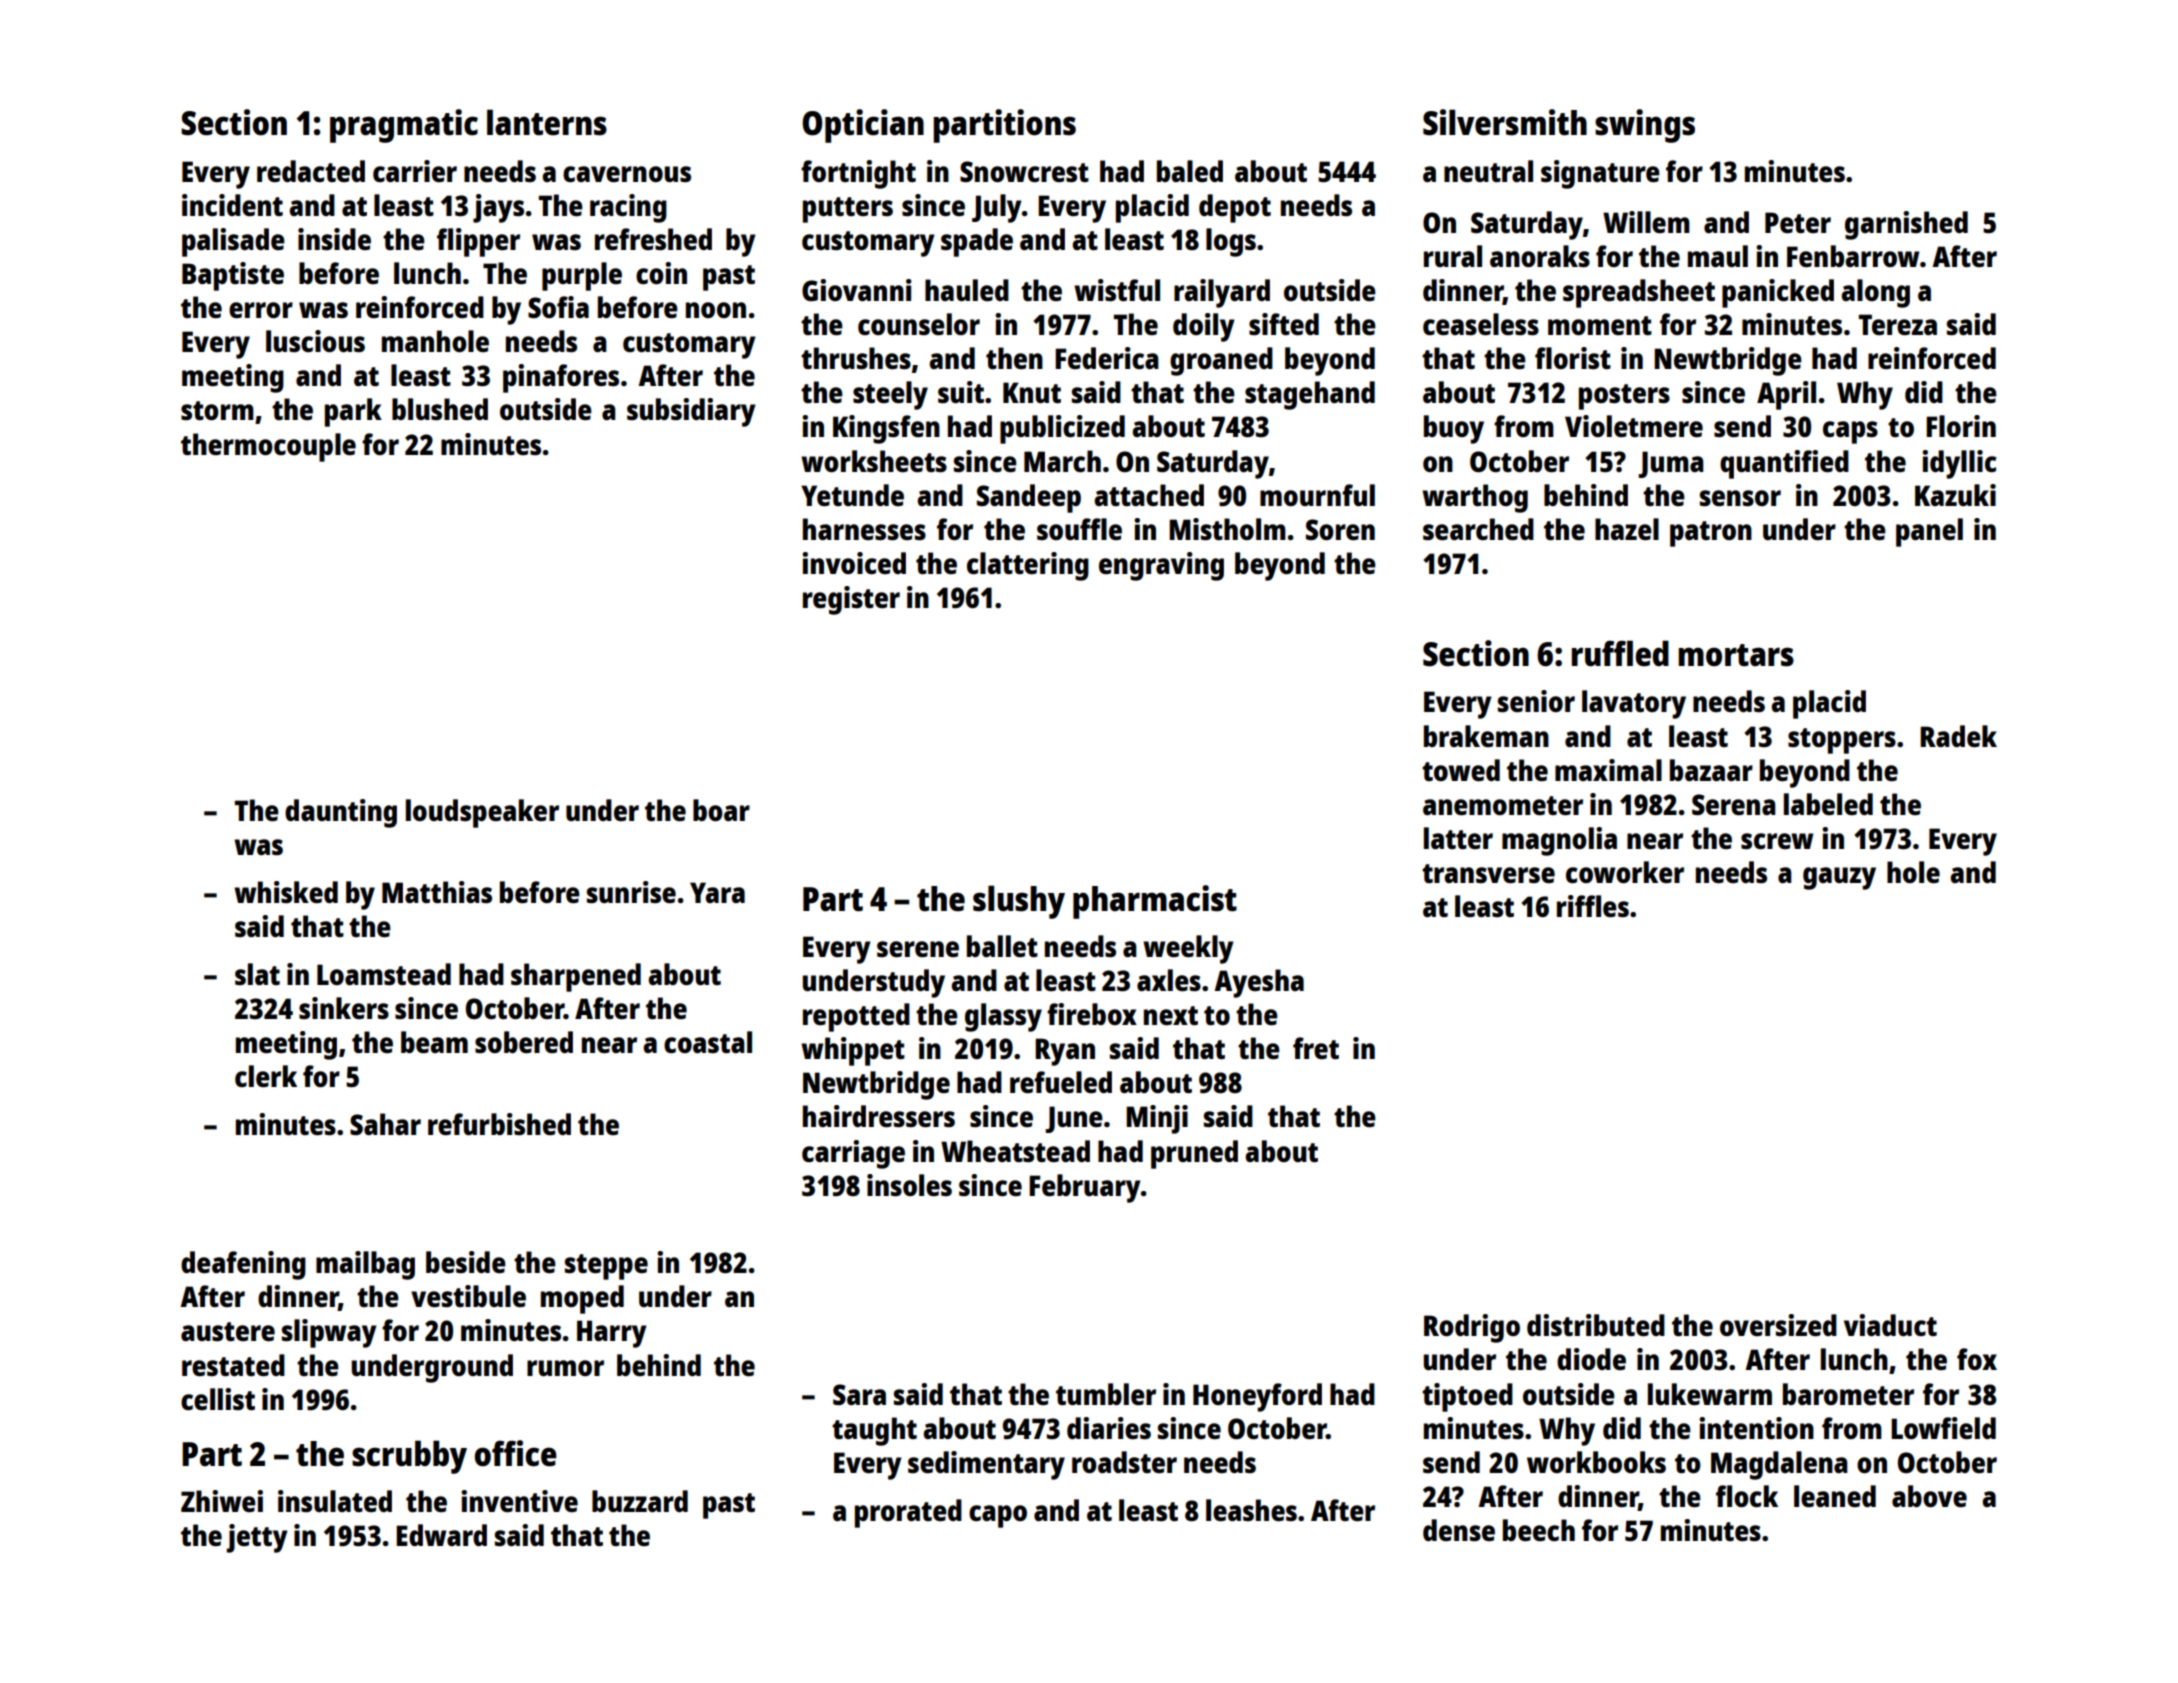 The width and height of the screenshot is (2178, 1683). What do you see at coordinates (1316, 1048) in the screenshot?
I see `fret` at bounding box center [1316, 1048].
